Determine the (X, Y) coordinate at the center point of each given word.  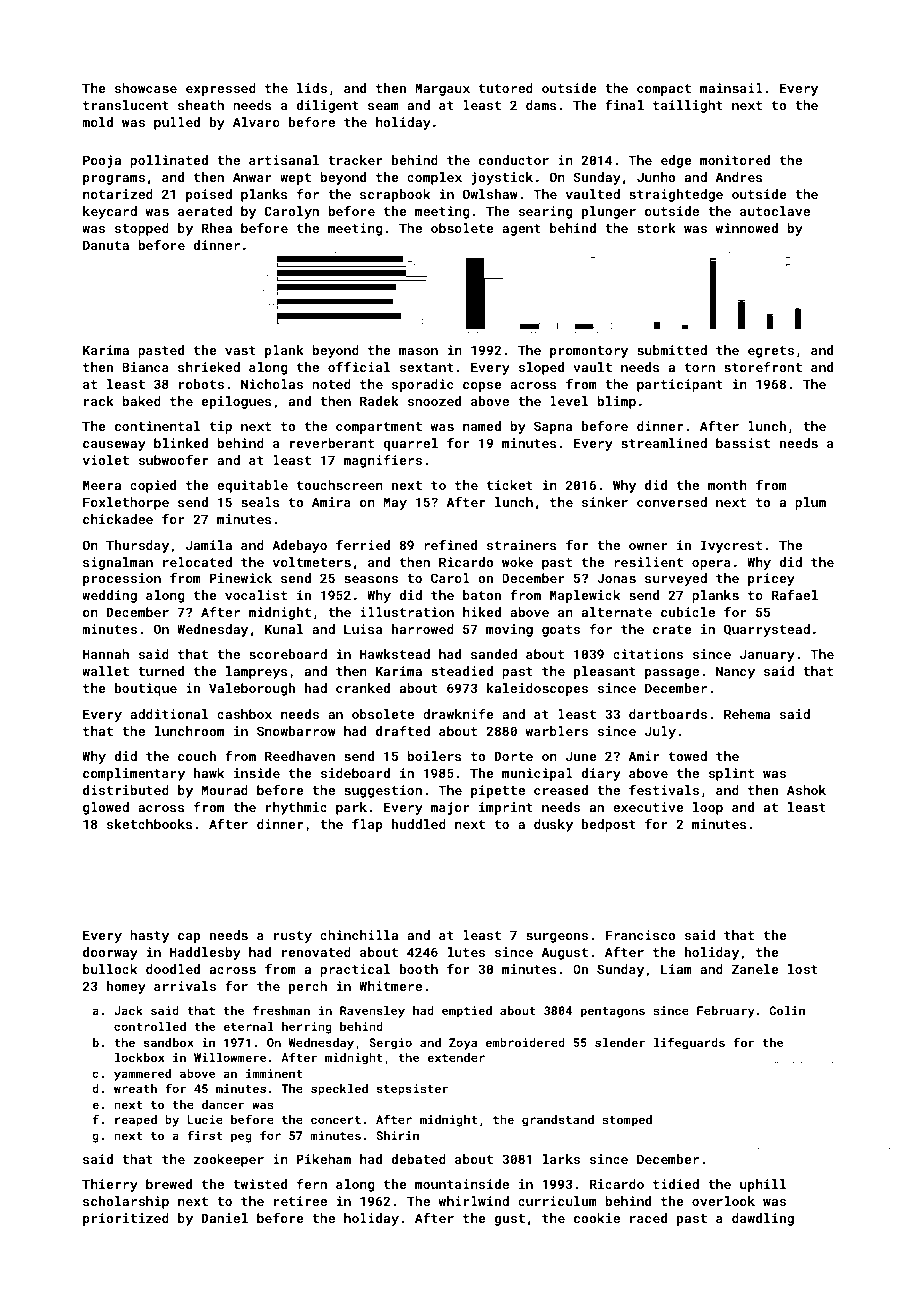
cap (189, 938)
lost (803, 969)
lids (312, 88)
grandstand (558, 1121)
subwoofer (173, 460)
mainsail (731, 88)
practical (355, 970)
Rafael (795, 595)
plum (810, 503)
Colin (787, 1010)
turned (161, 671)
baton (482, 595)
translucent (126, 105)
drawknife (458, 714)
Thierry (110, 1185)
